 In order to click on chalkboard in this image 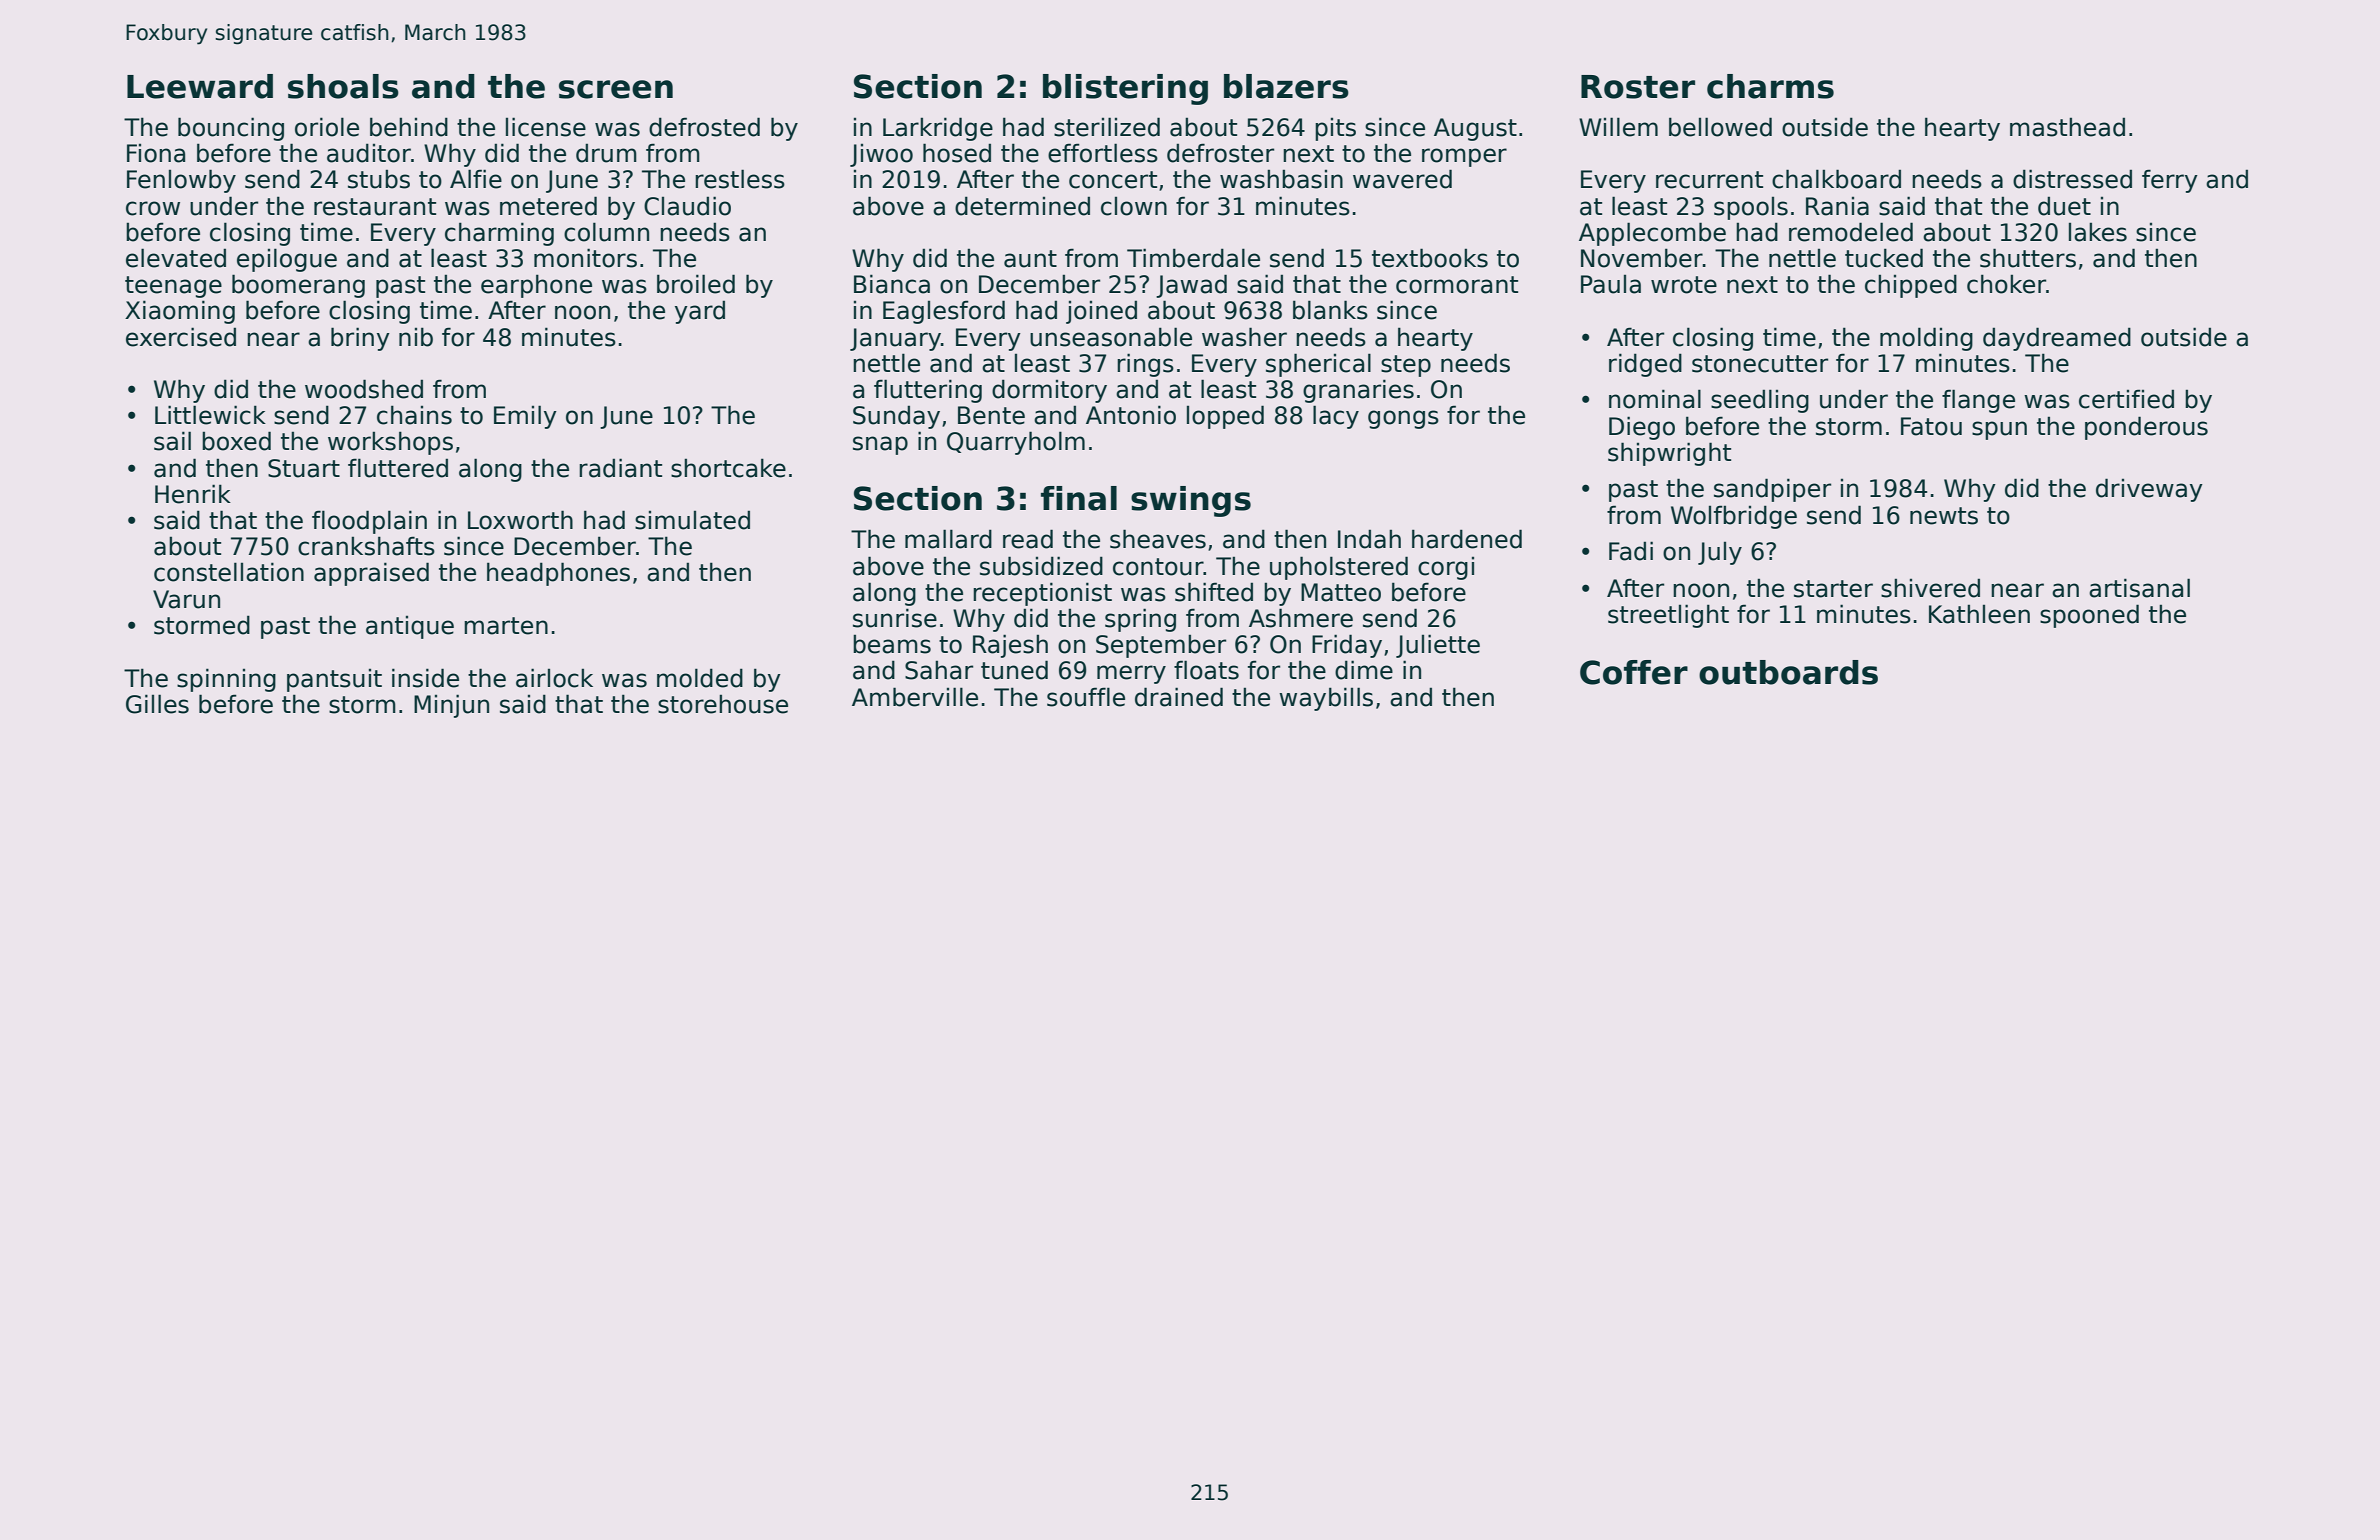, I will do `click(1836, 179)`.
